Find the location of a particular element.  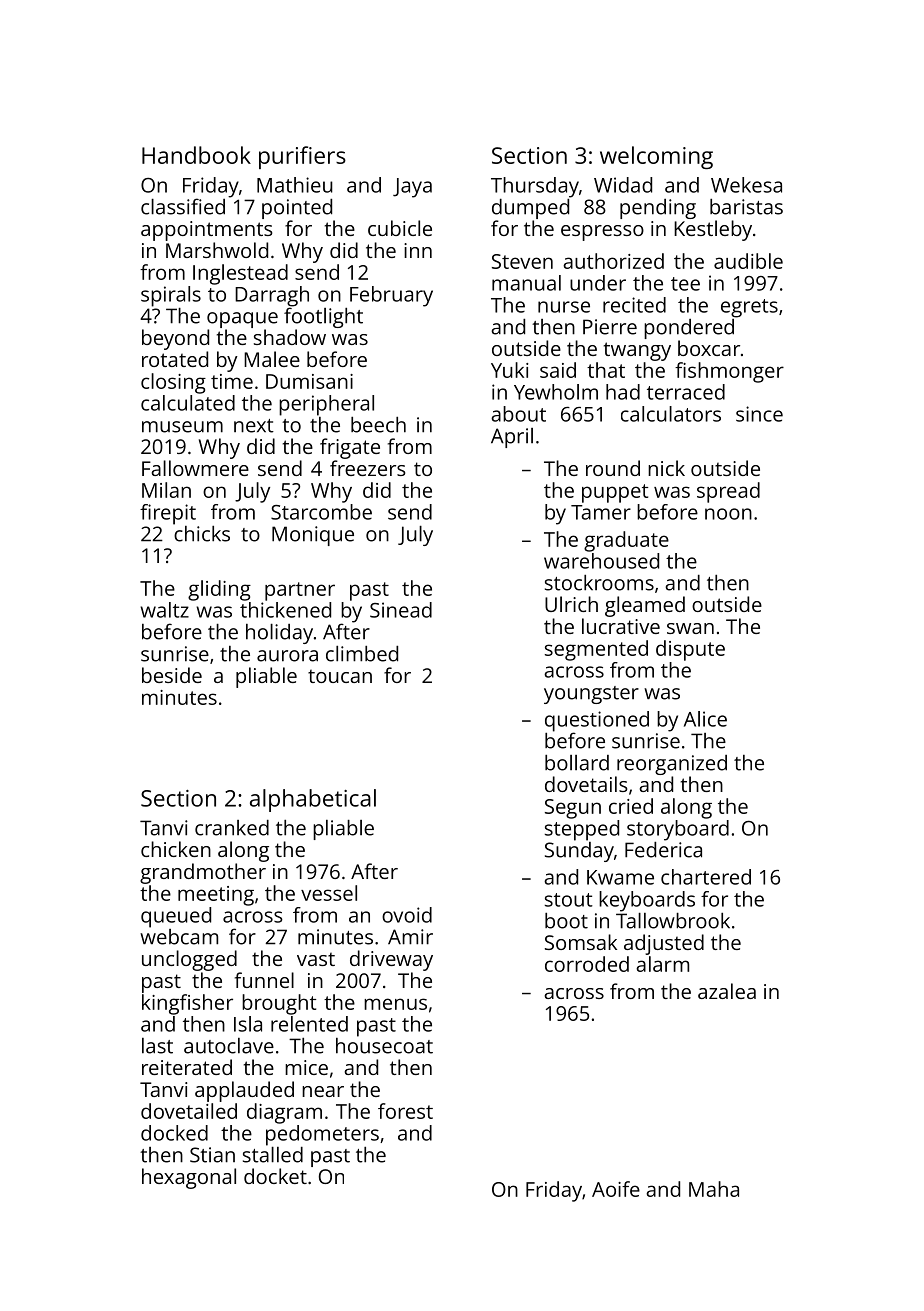

hexagonal is located at coordinates (189, 1178).
